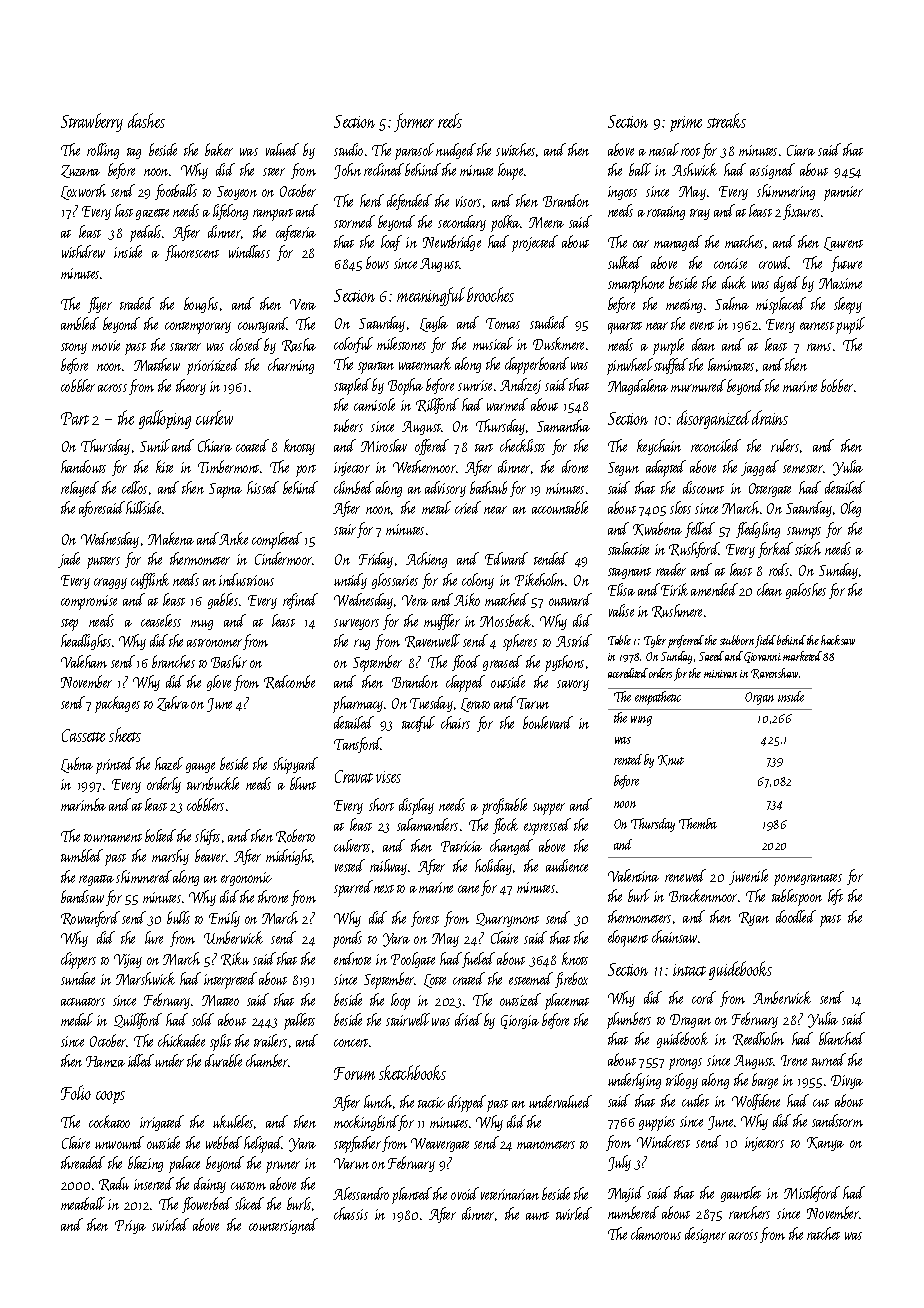 This page has height=1308, width=924. What do you see at coordinates (475, 385) in the page?
I see `sunrise` at bounding box center [475, 385].
